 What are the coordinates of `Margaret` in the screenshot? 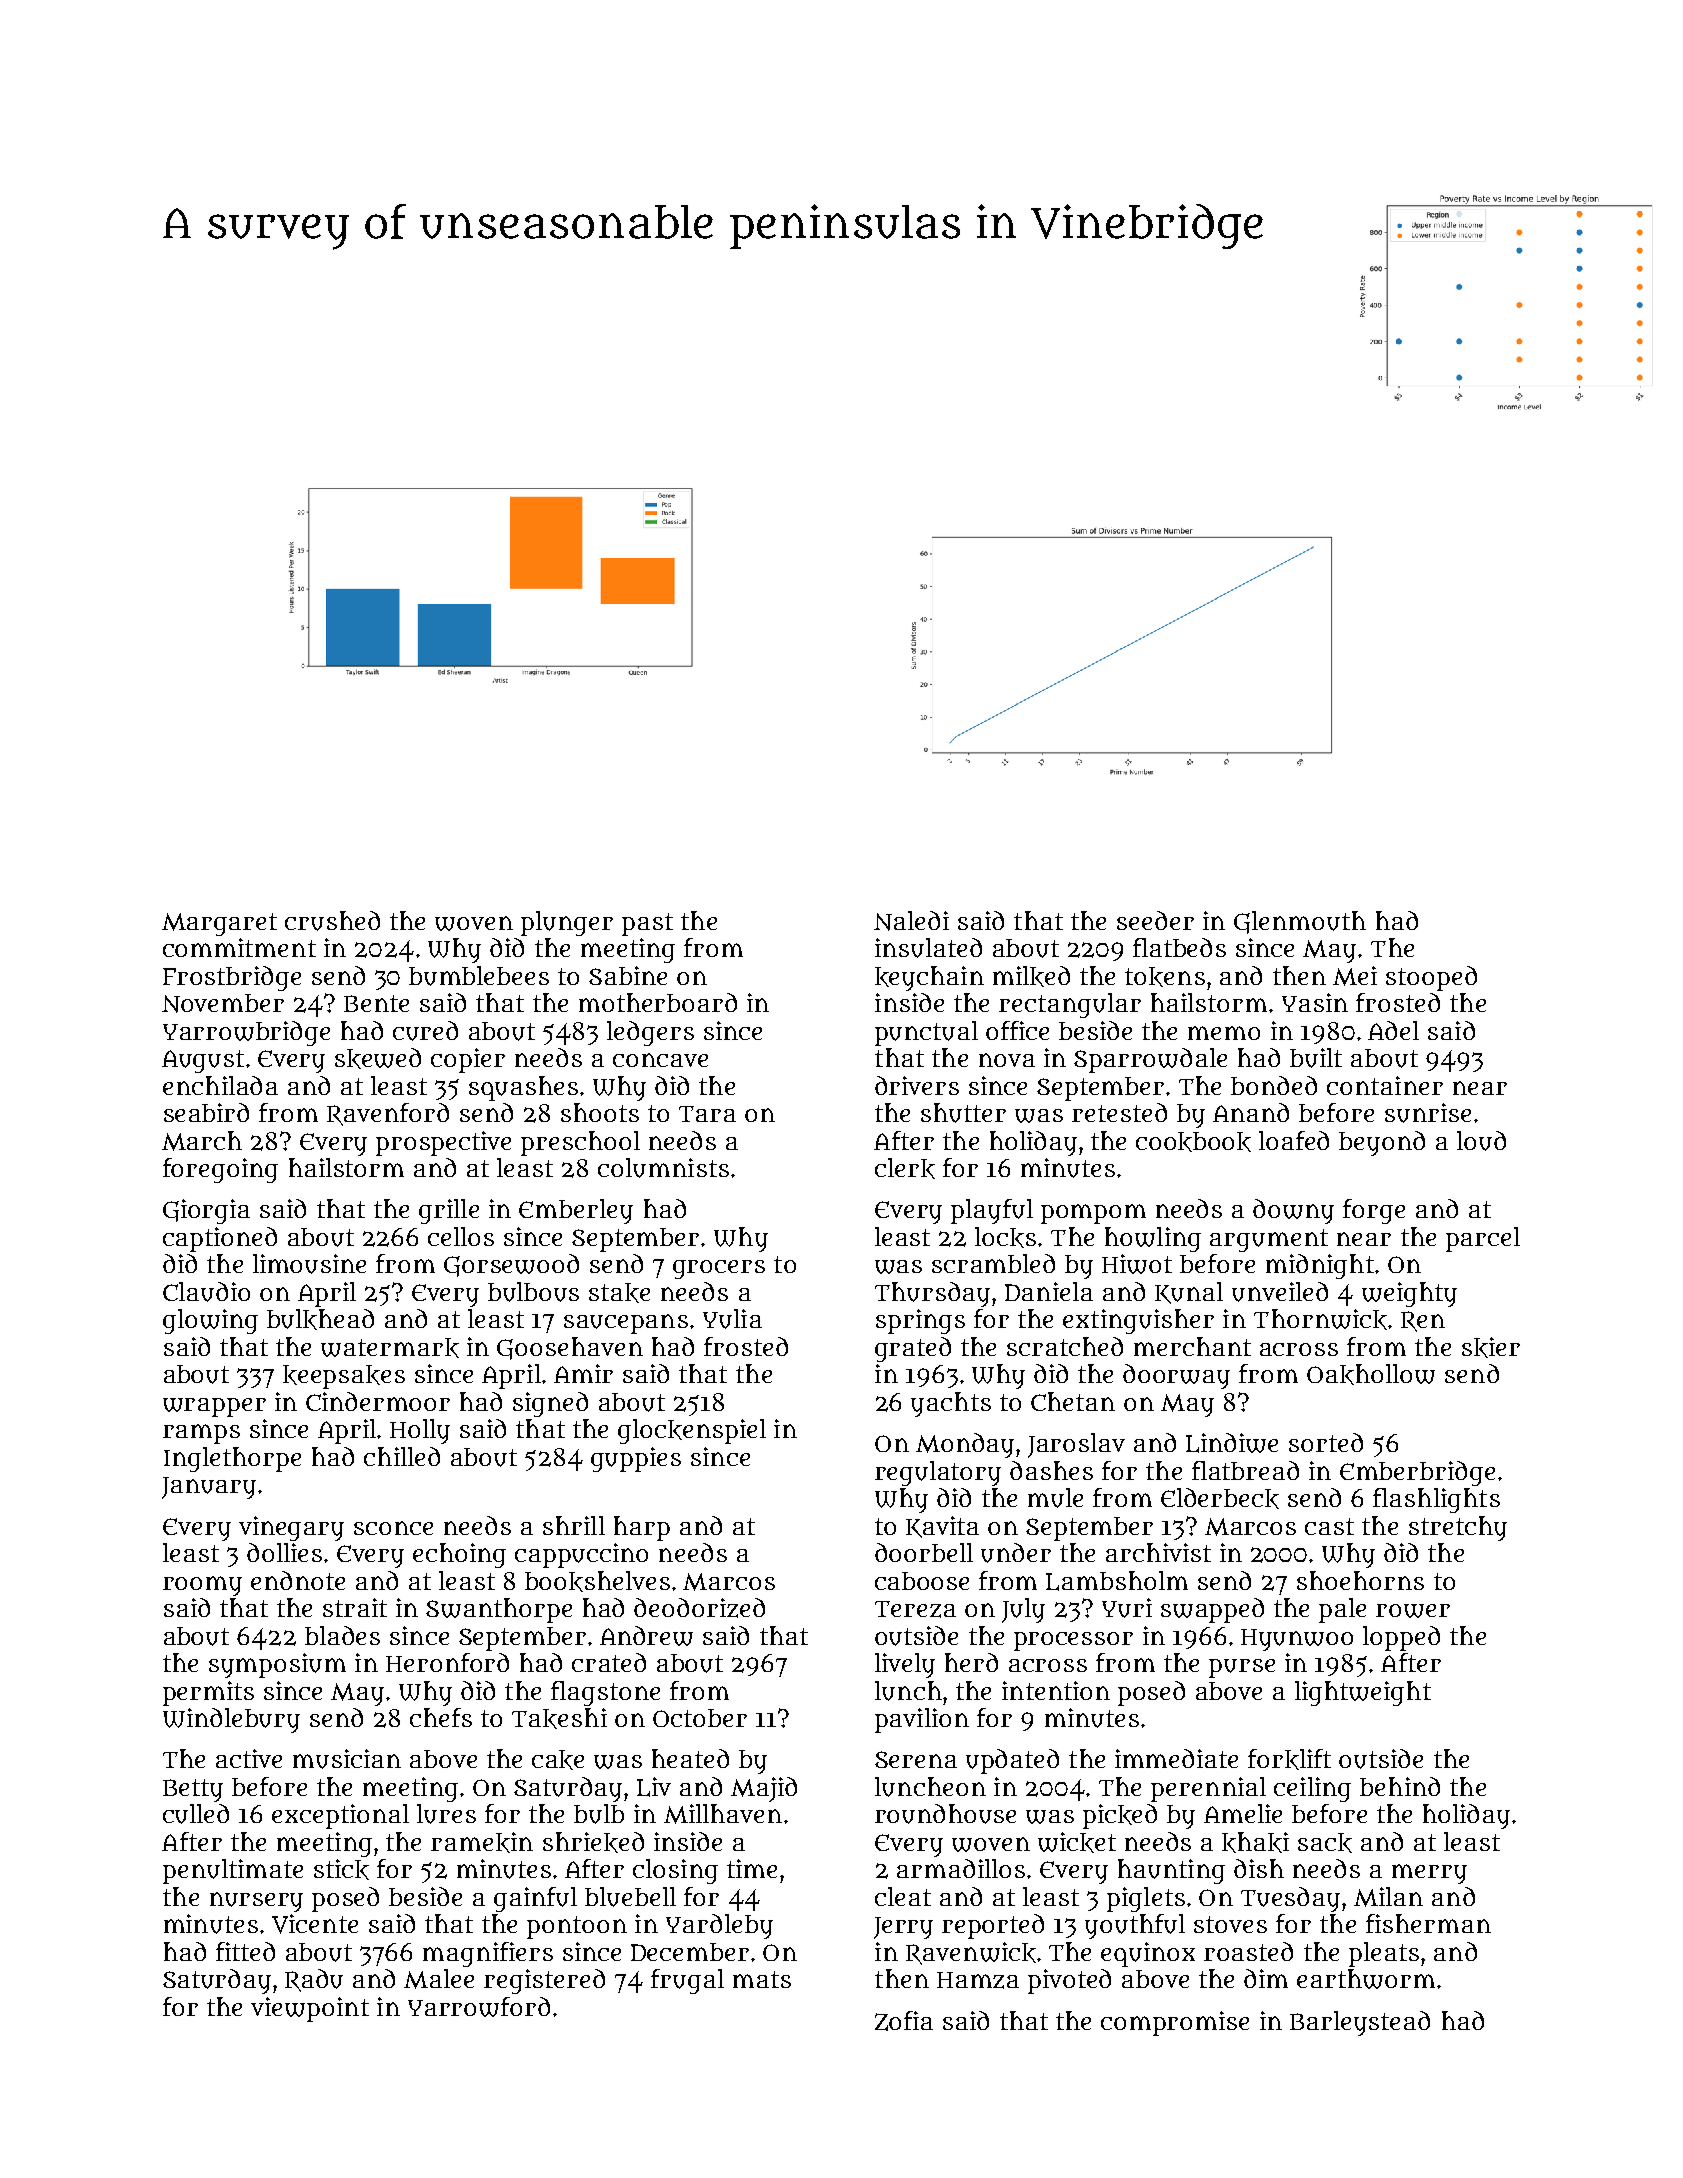 It's located at (219, 924).
